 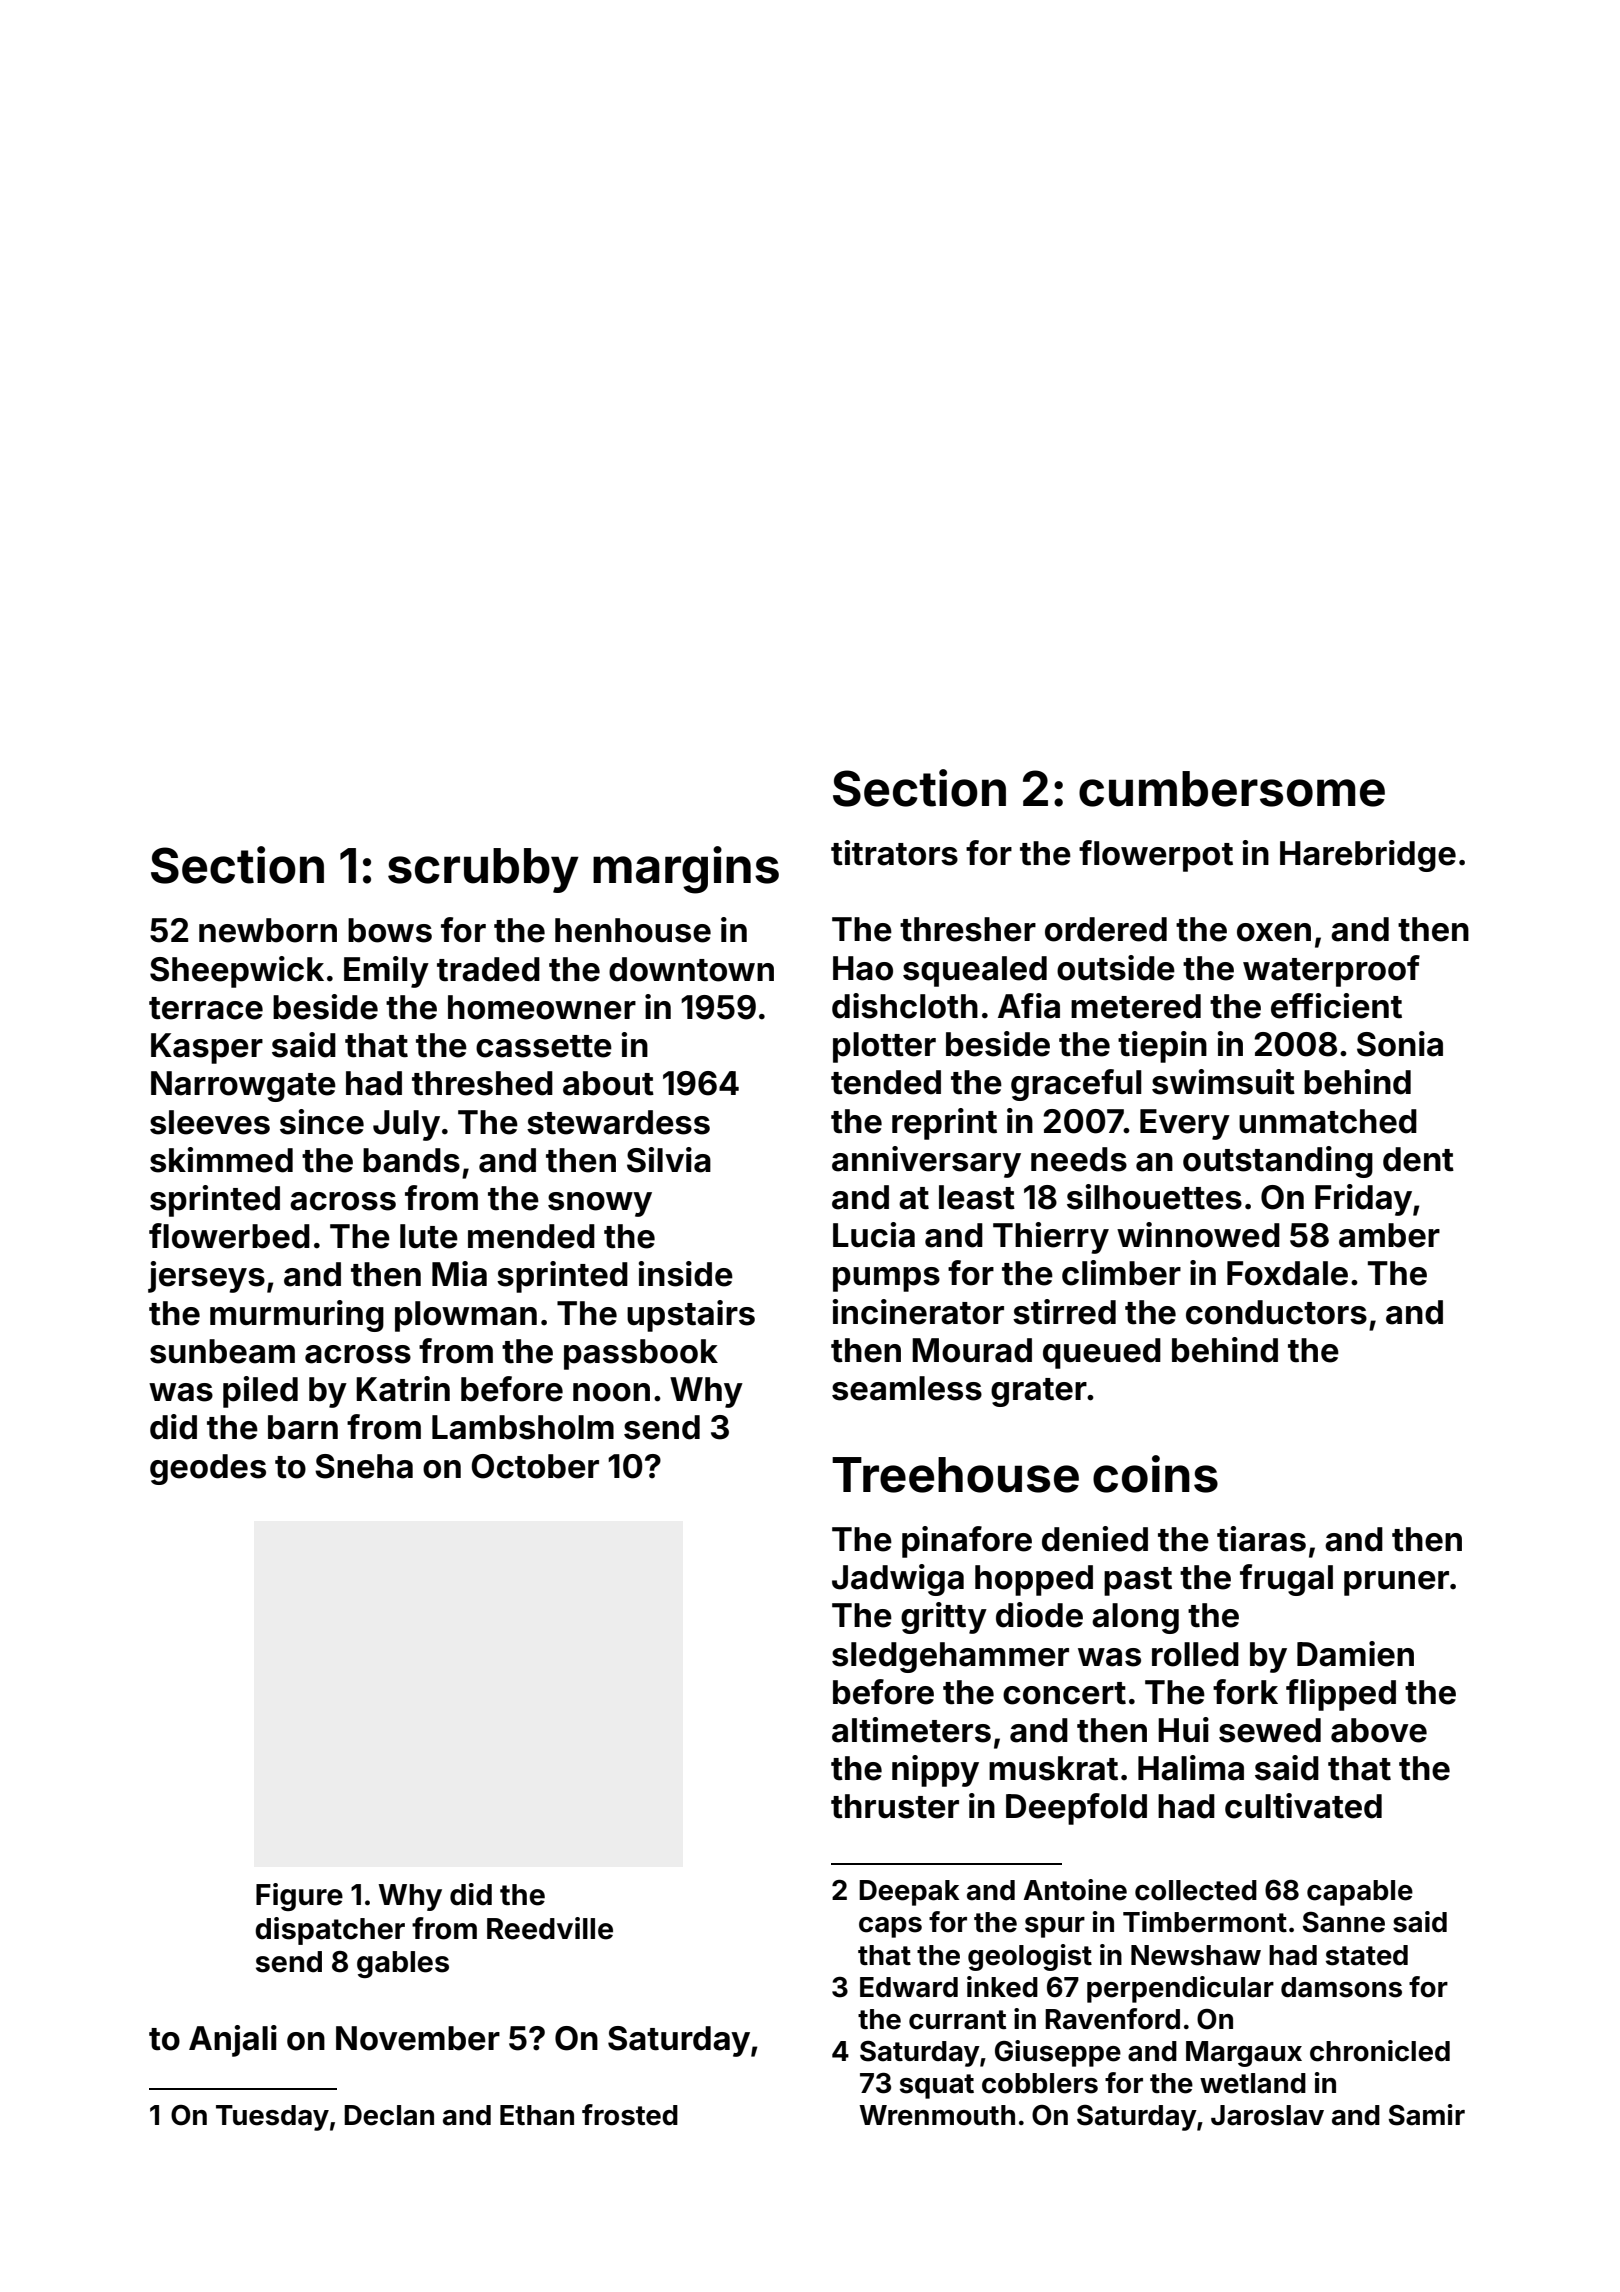 What do you see at coordinates (608, 1083) in the screenshot?
I see `about` at bounding box center [608, 1083].
